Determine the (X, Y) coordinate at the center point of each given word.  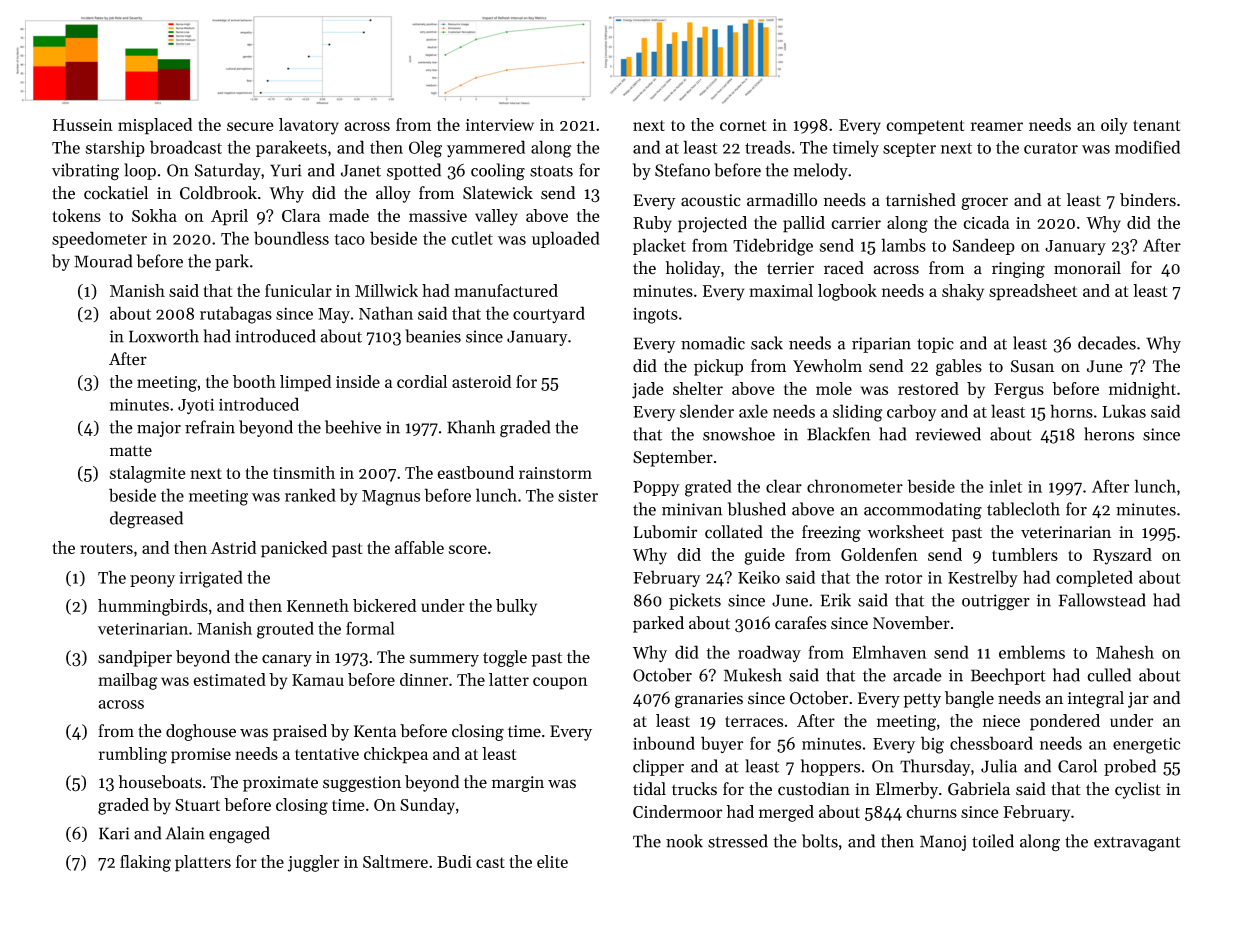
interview (500, 125)
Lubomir (665, 532)
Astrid (233, 547)
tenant (1156, 125)
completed (1094, 578)
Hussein (83, 125)
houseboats (160, 782)
